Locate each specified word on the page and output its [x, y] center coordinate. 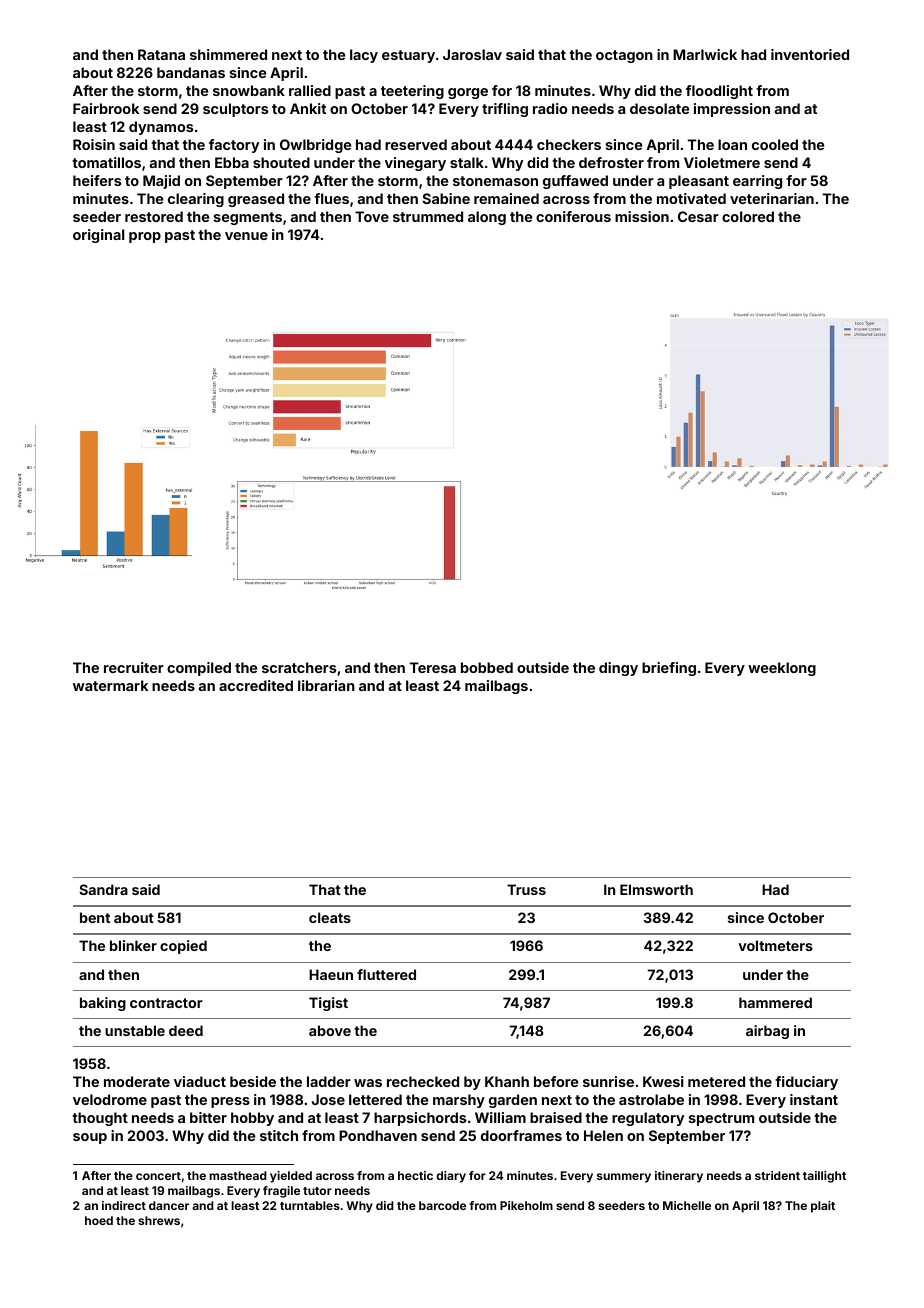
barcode [442, 1205]
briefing [669, 669]
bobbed [487, 667]
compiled [199, 669]
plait [823, 1207]
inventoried [810, 54]
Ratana [161, 54]
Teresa [433, 667]
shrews [159, 1220]
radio [550, 108]
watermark [110, 685]
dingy [618, 669]
